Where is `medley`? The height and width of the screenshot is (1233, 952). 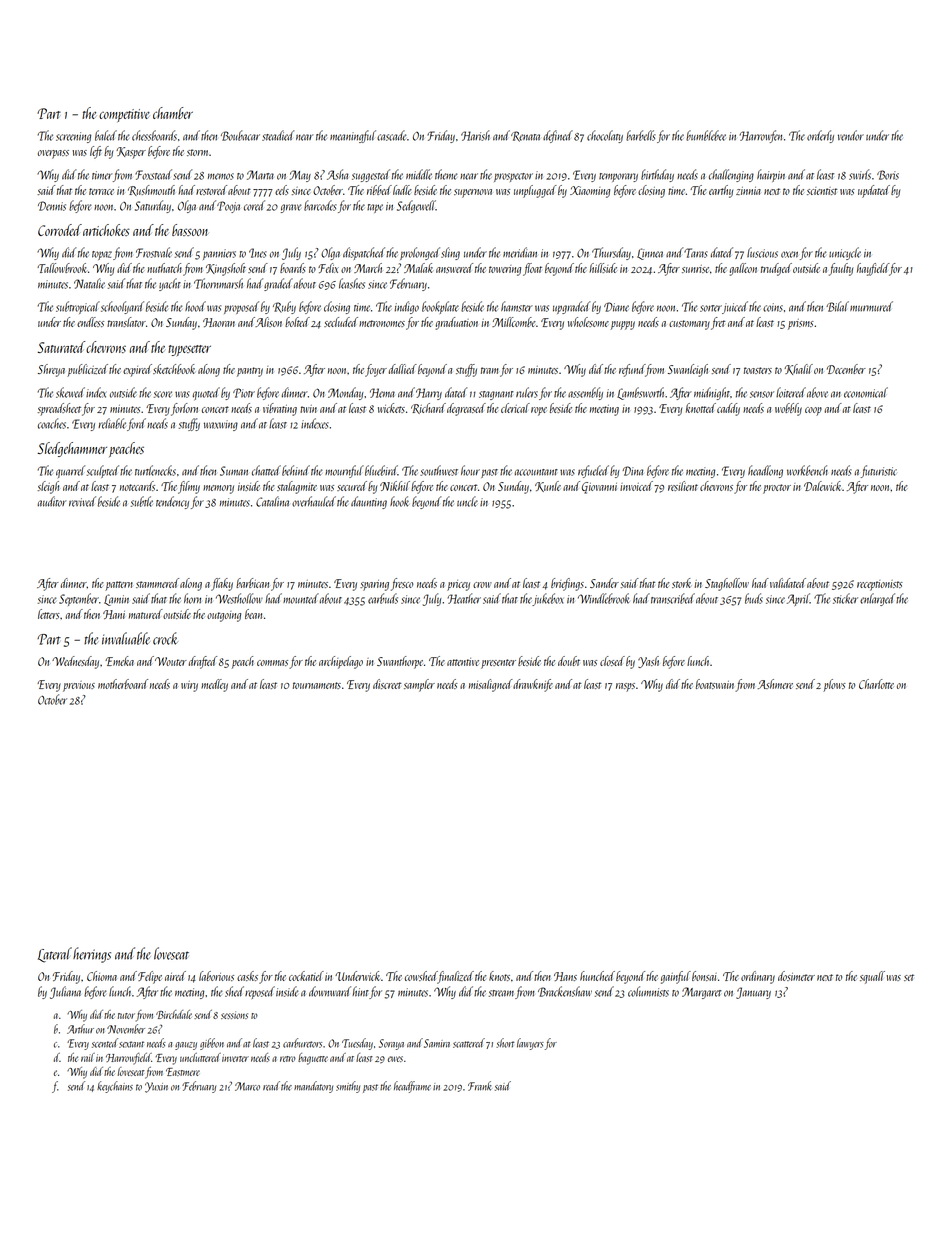
medley is located at coordinates (214, 685).
